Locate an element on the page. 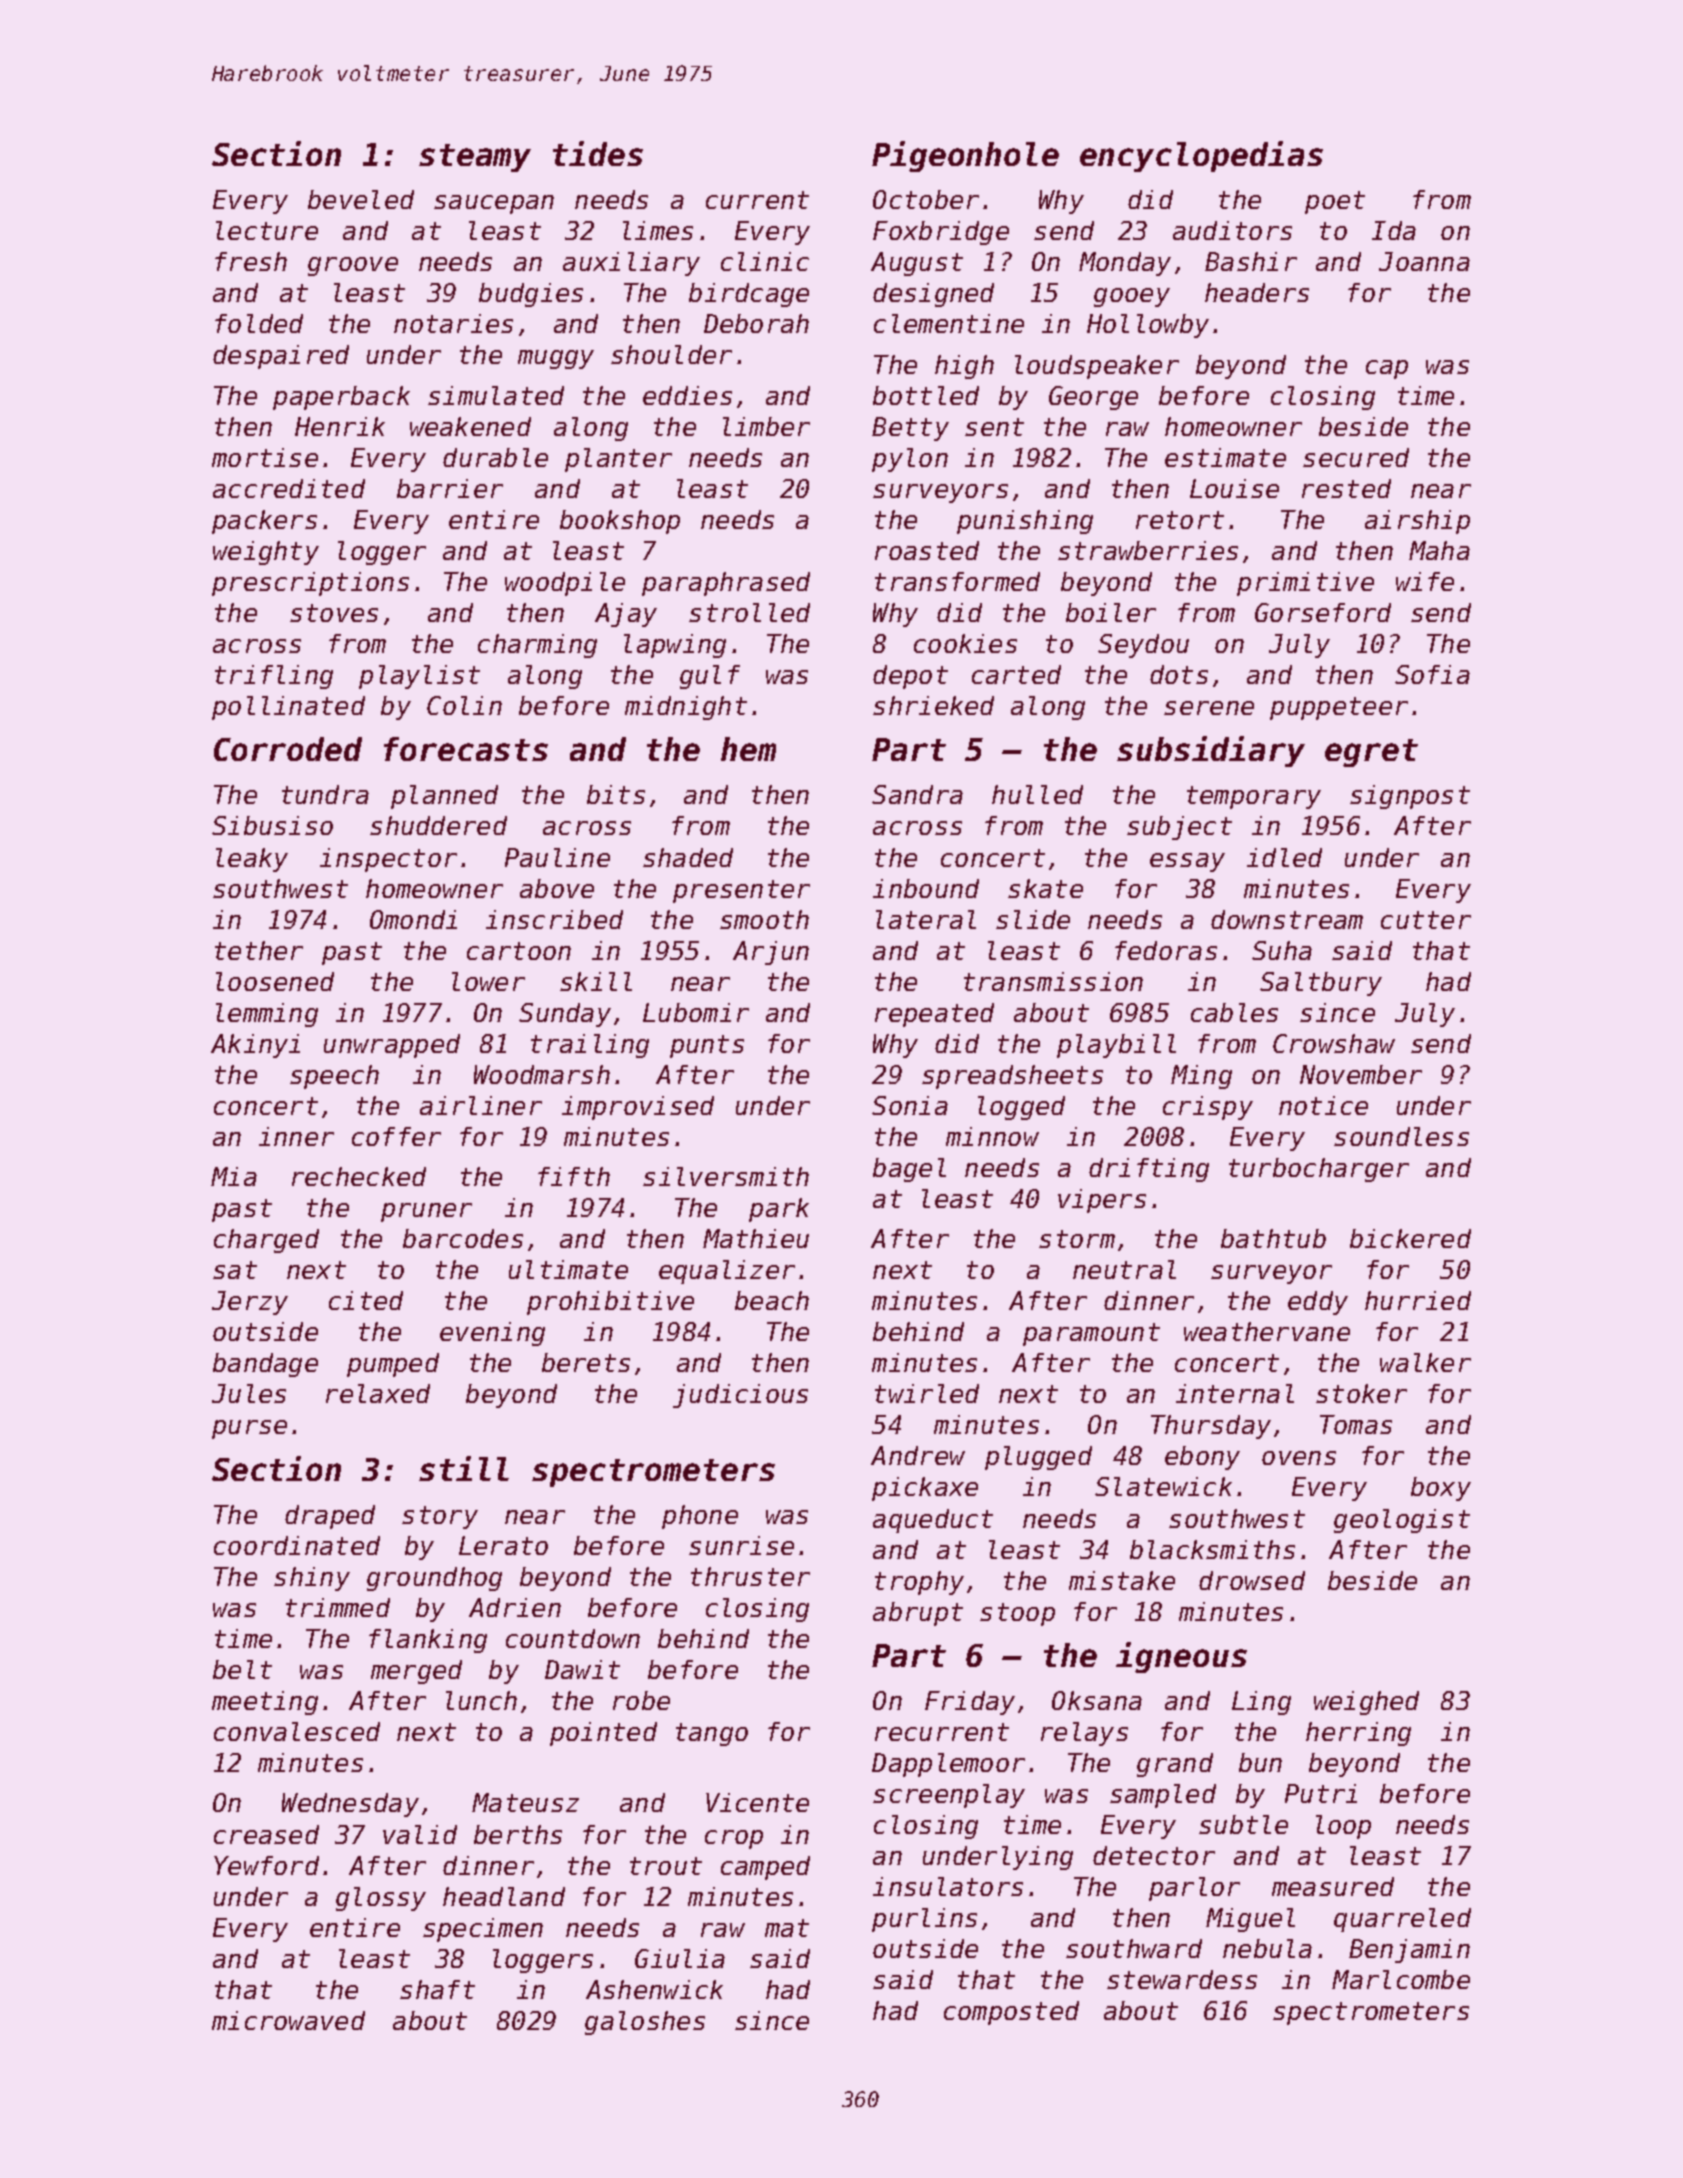 Image resolution: width=1683 pixels, height=2178 pixels. Marlcombe is located at coordinates (1401, 1979).
